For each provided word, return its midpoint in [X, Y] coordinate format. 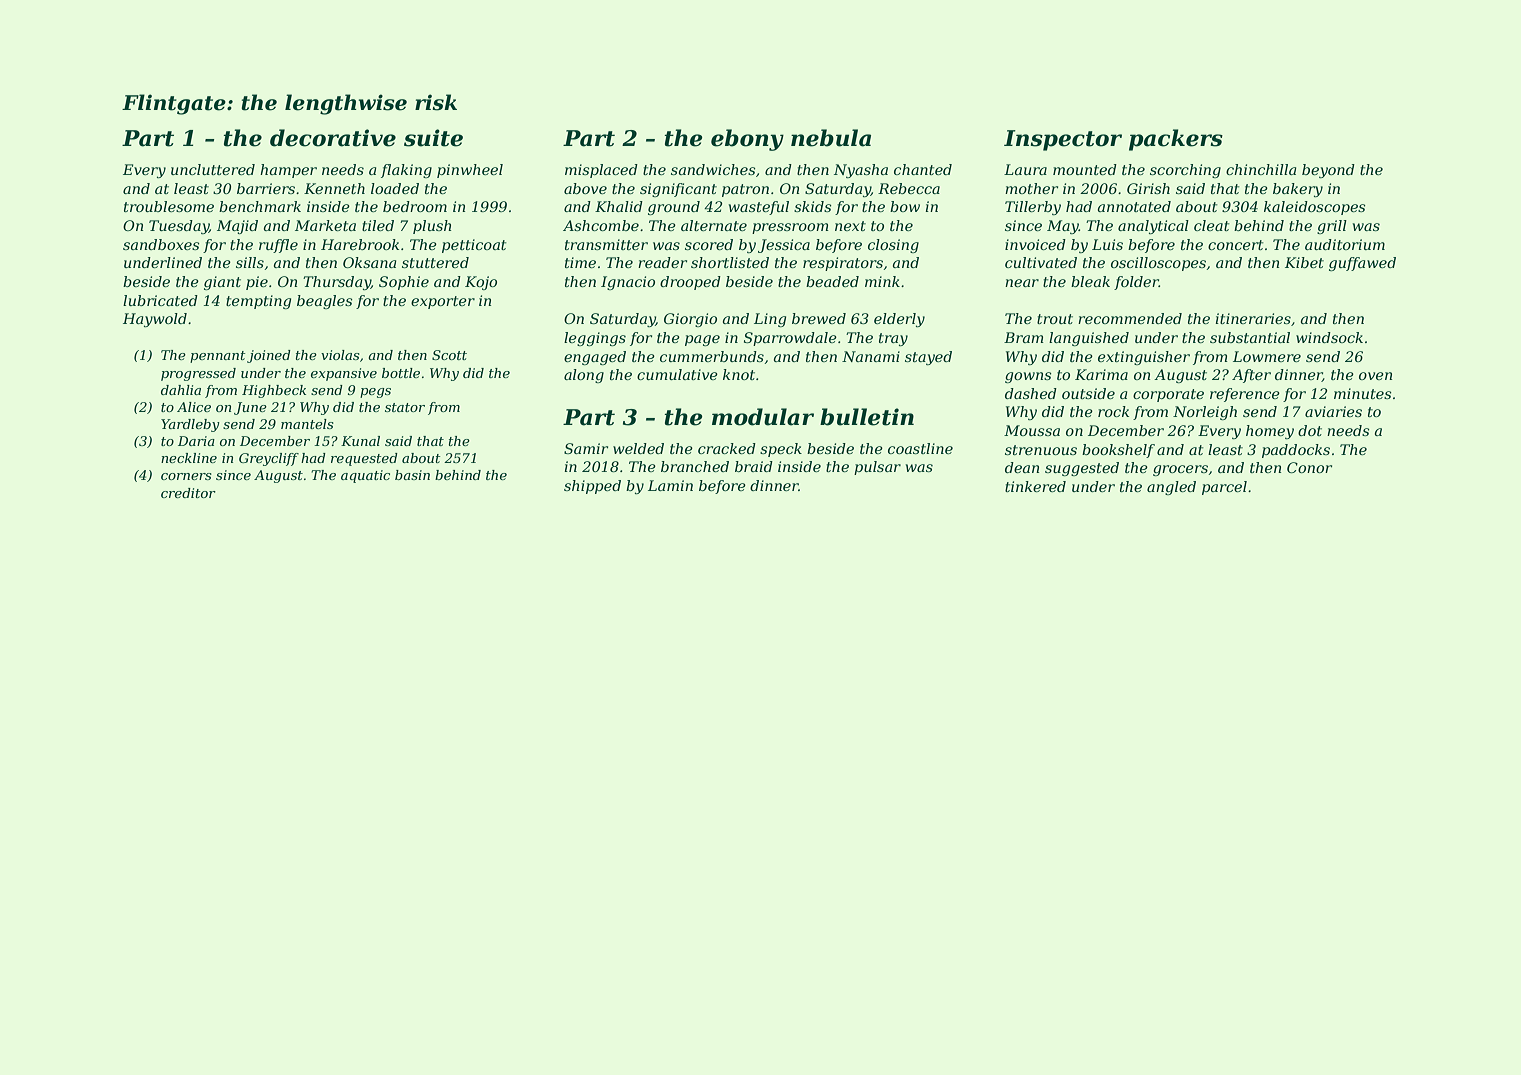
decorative [333, 138]
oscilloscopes [1158, 264]
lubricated [160, 300]
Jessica [784, 246]
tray [893, 339]
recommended [1130, 318]
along [584, 376]
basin [412, 475]
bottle [401, 373]
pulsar [877, 468]
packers [1176, 140]
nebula [831, 138]
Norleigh [1205, 413]
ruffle [278, 246]
